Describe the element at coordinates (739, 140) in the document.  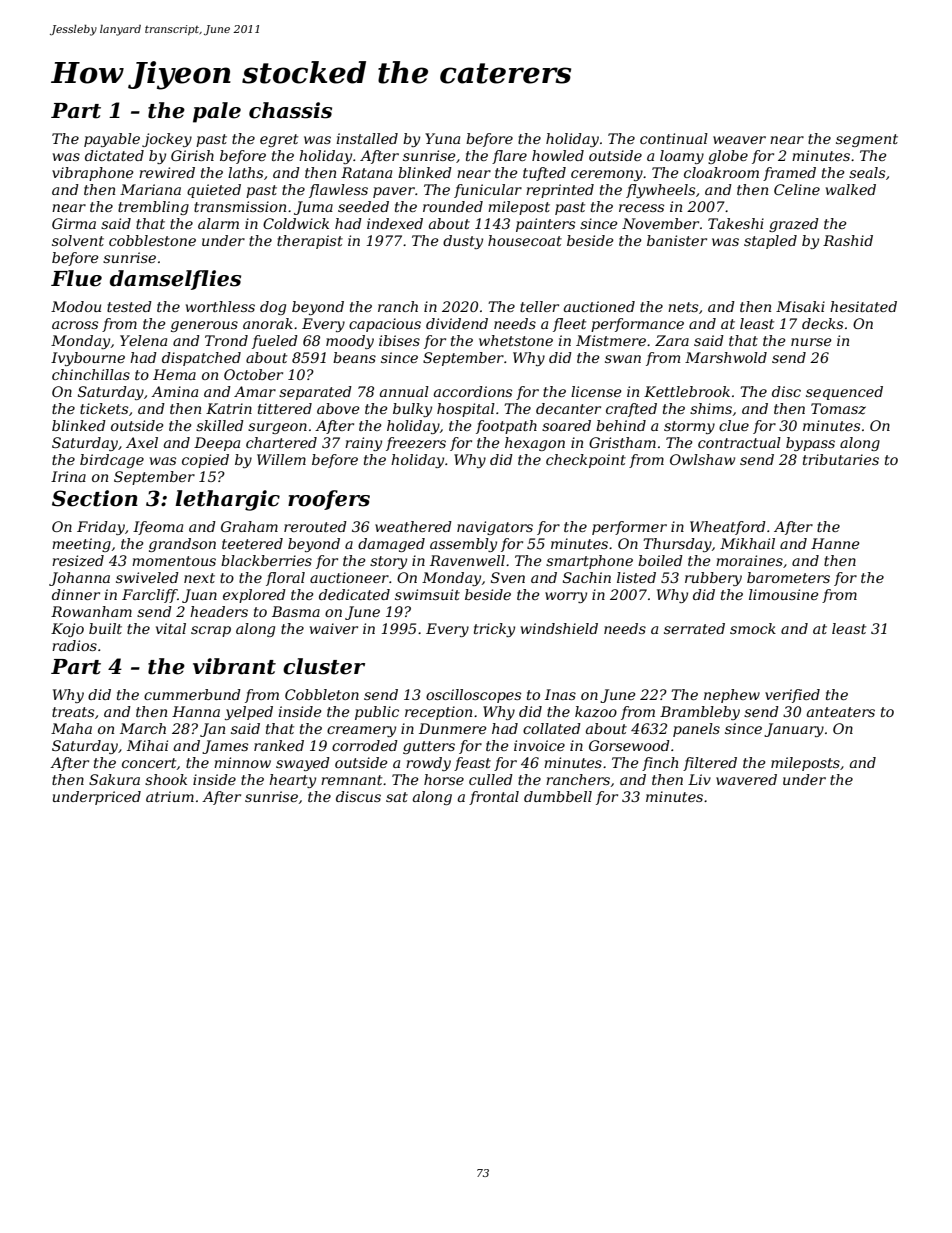
I see `weaver` at that location.
